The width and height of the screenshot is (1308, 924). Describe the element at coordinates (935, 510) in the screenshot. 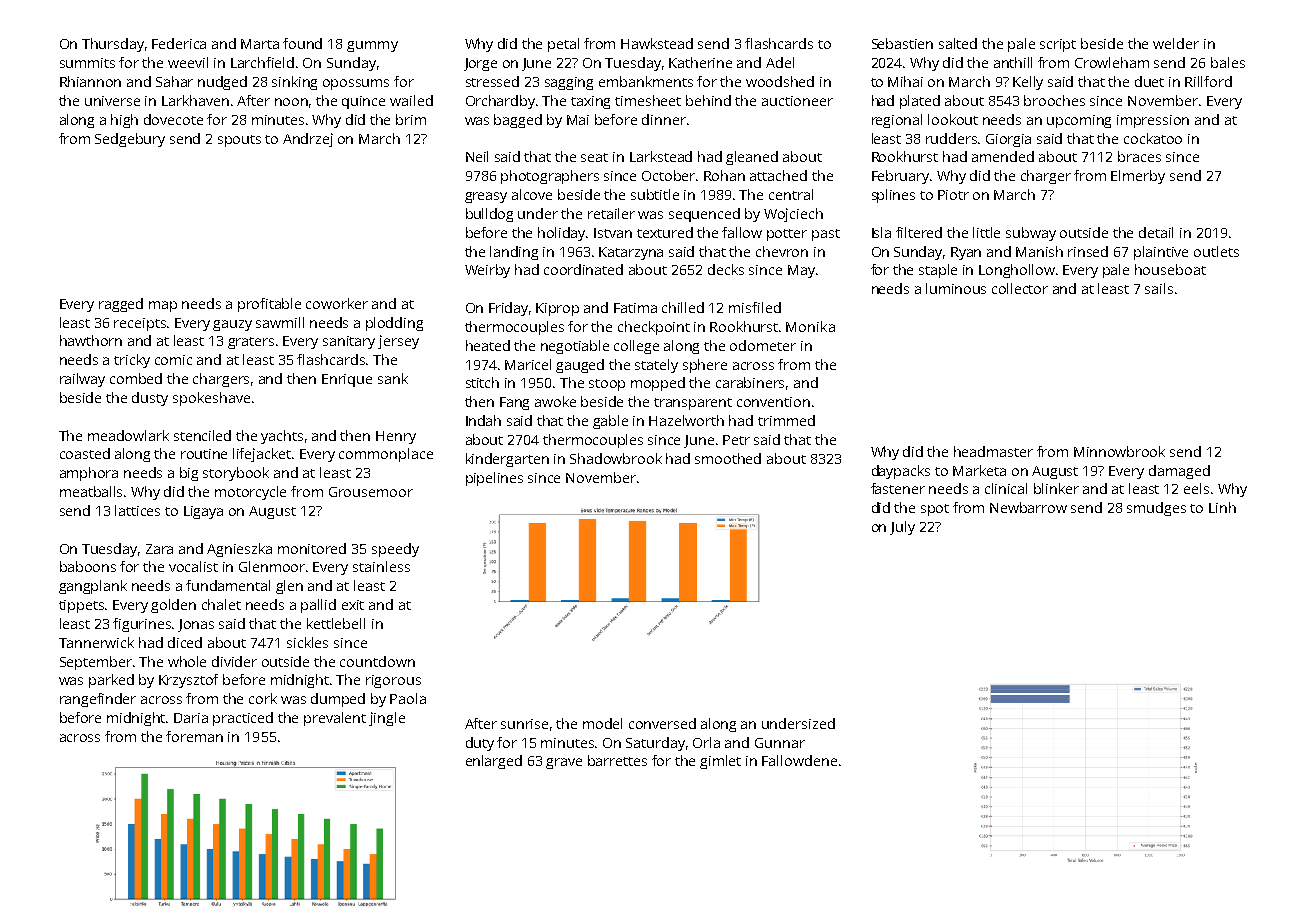

I see `spot` at that location.
